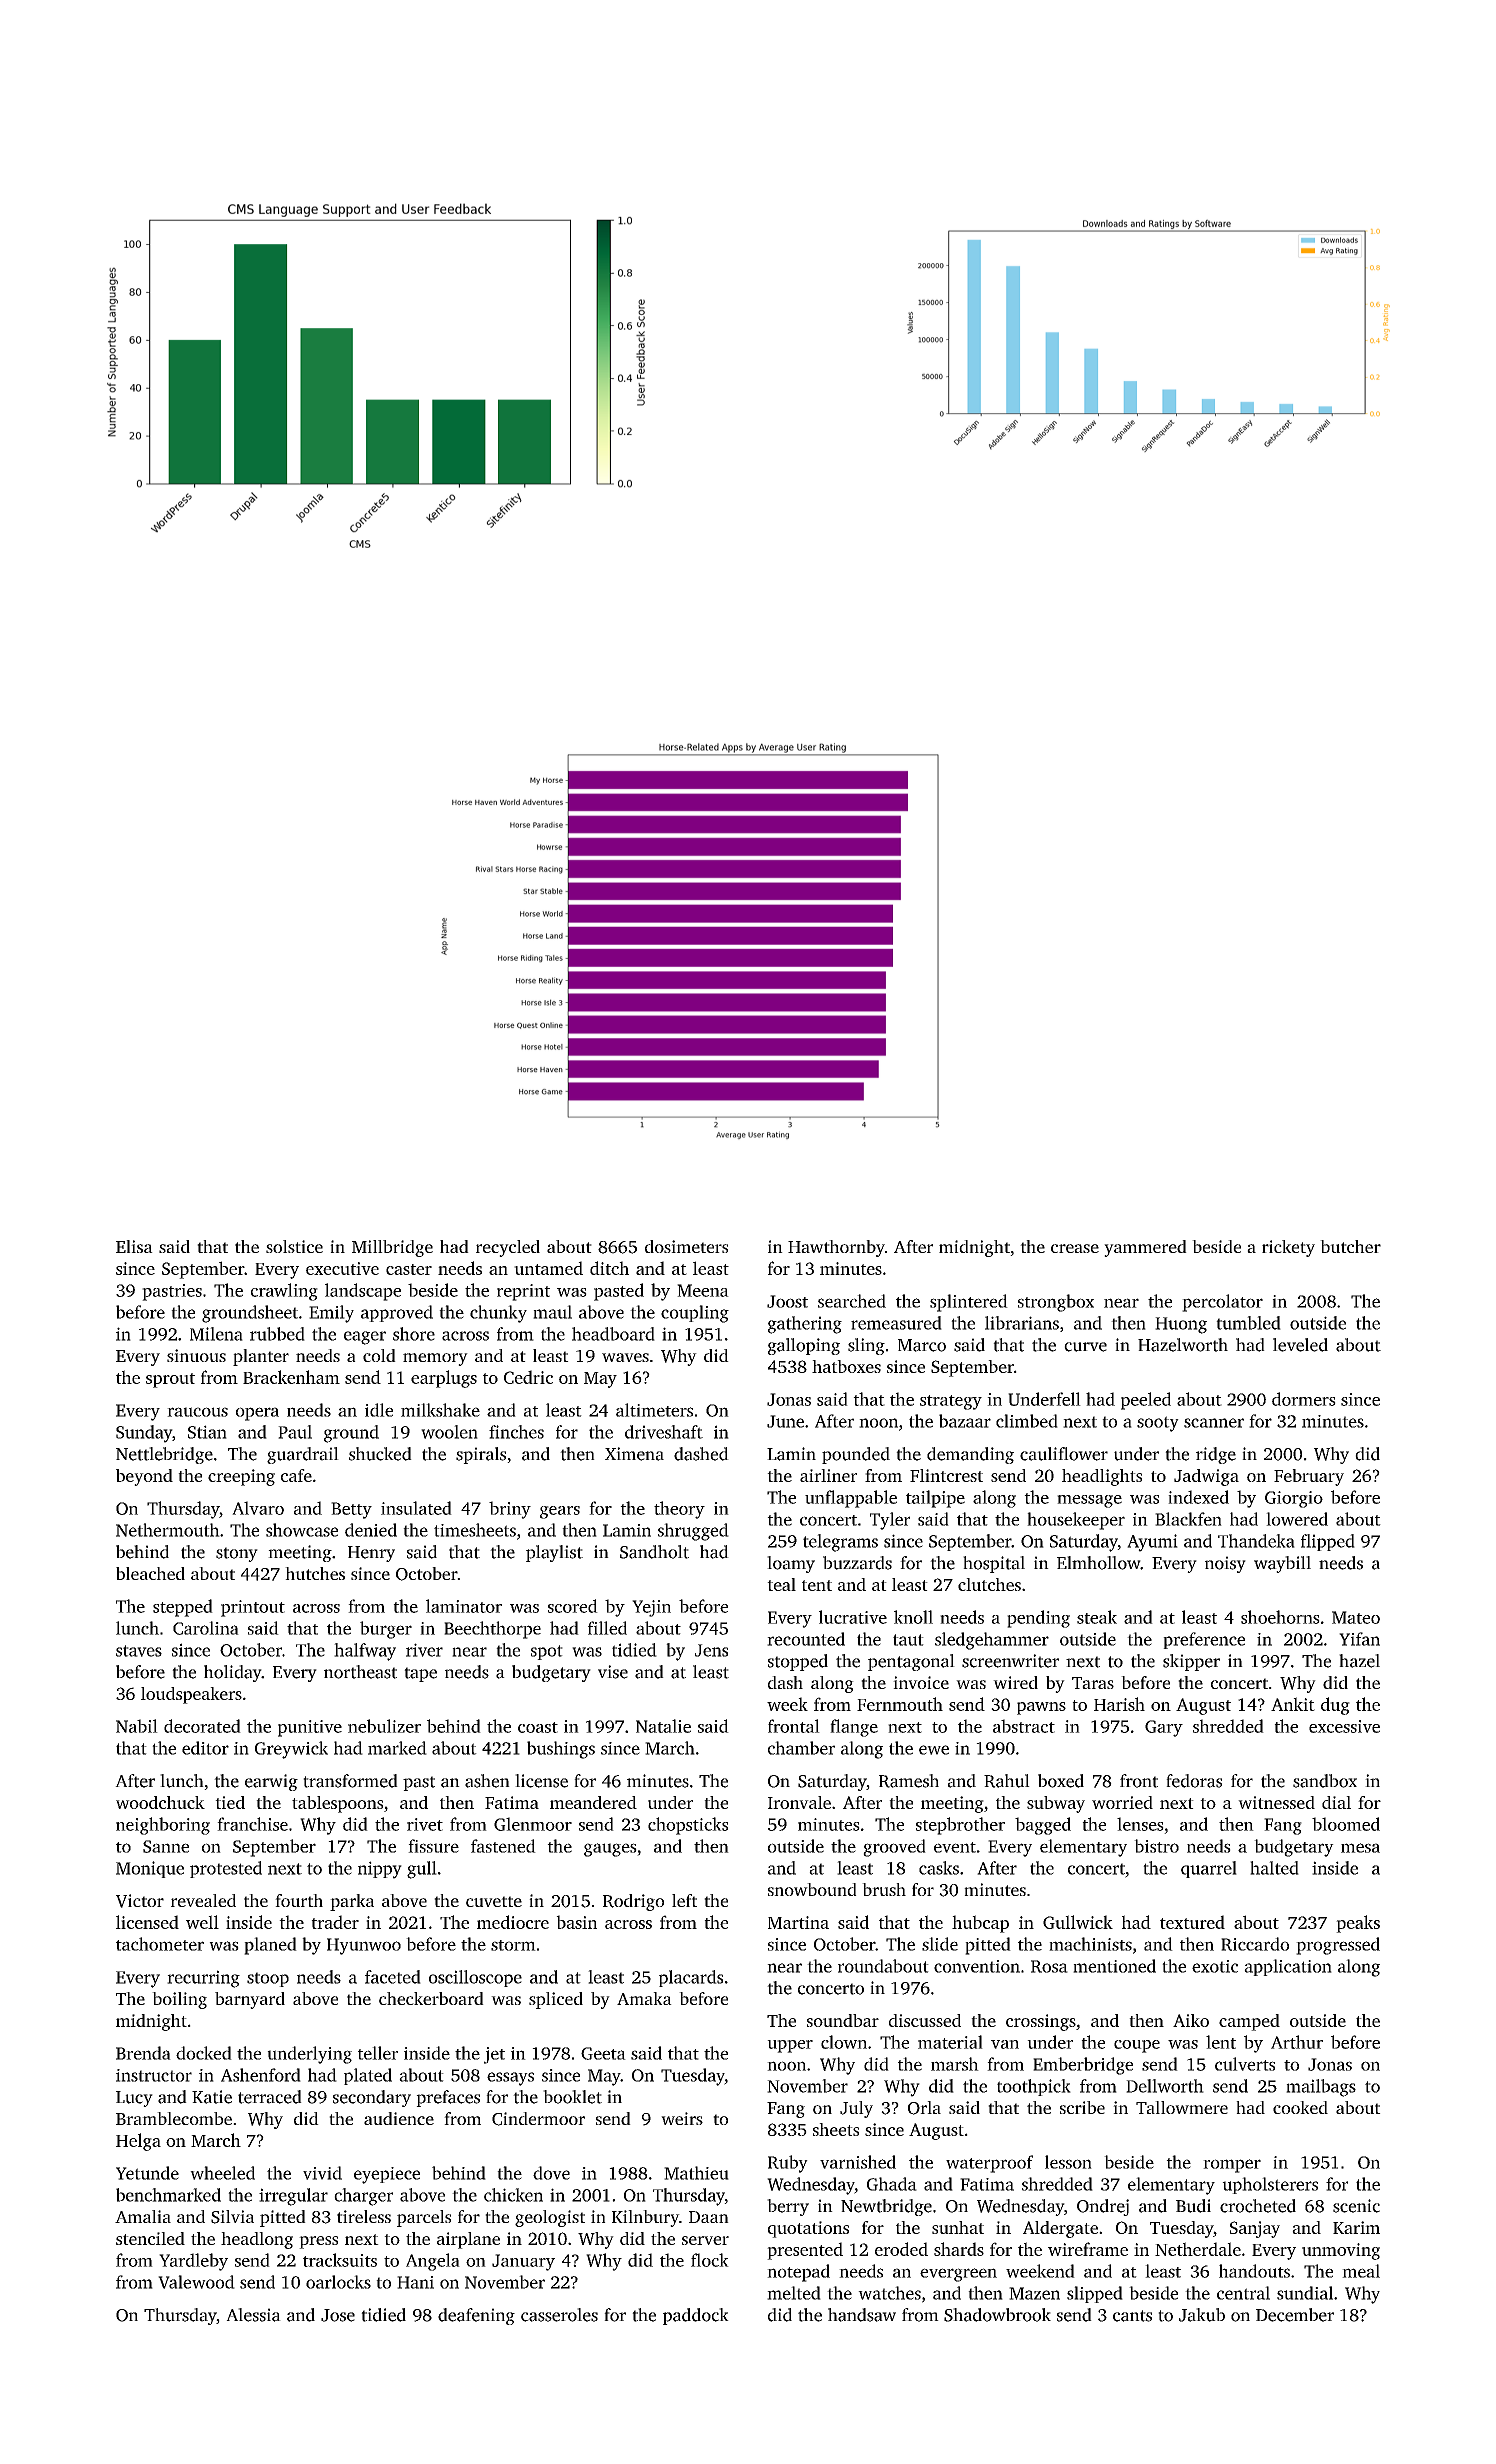 Image resolution: width=1496 pixels, height=2464 pixels. What do you see at coordinates (168, 1530) in the screenshot?
I see `Nethermouth` at bounding box center [168, 1530].
